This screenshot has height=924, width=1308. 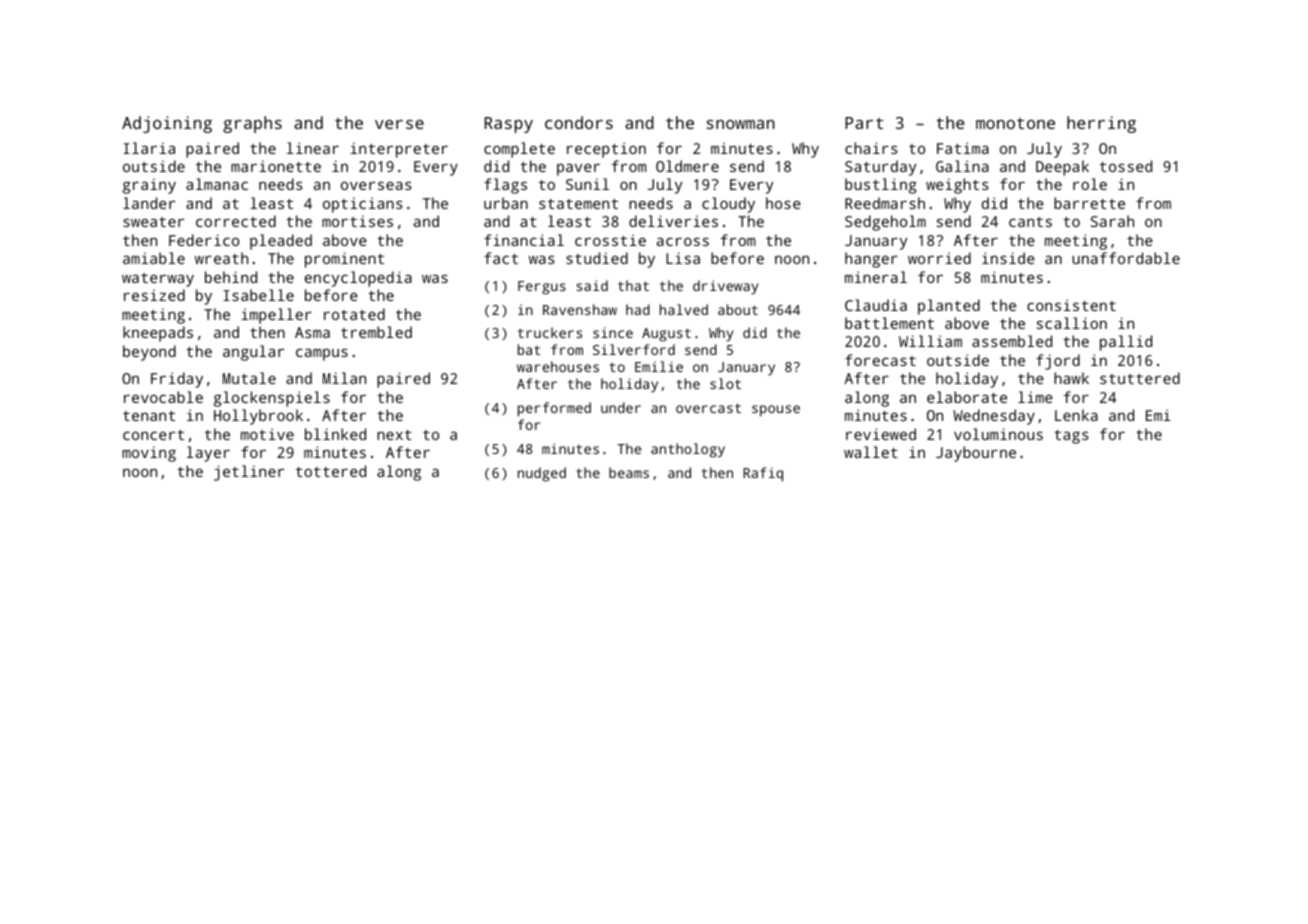 I want to click on angular, so click(x=253, y=353).
